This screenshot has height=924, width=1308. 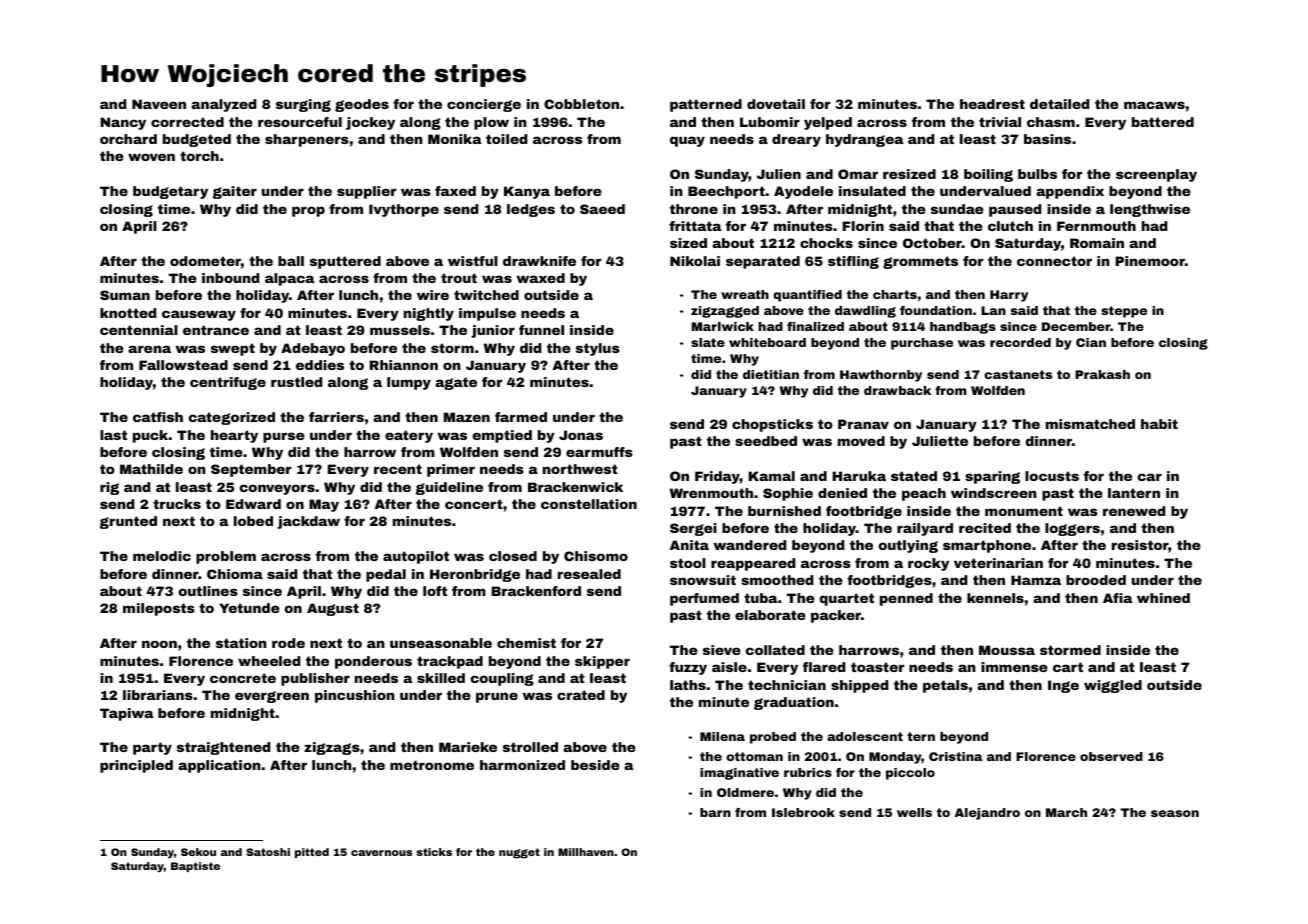 I want to click on jockey, so click(x=370, y=123).
